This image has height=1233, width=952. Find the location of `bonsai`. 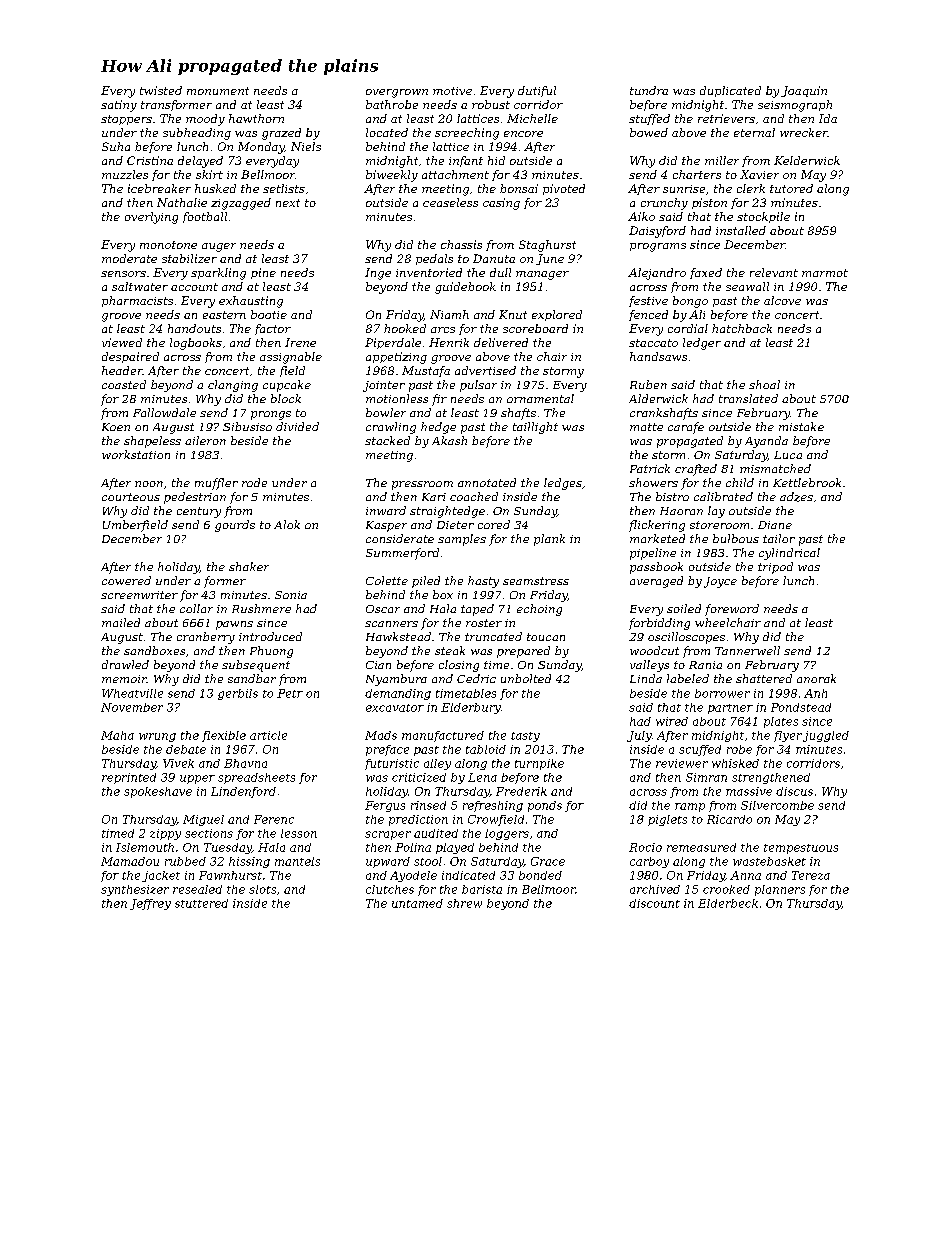

bonsai is located at coordinates (519, 188).
